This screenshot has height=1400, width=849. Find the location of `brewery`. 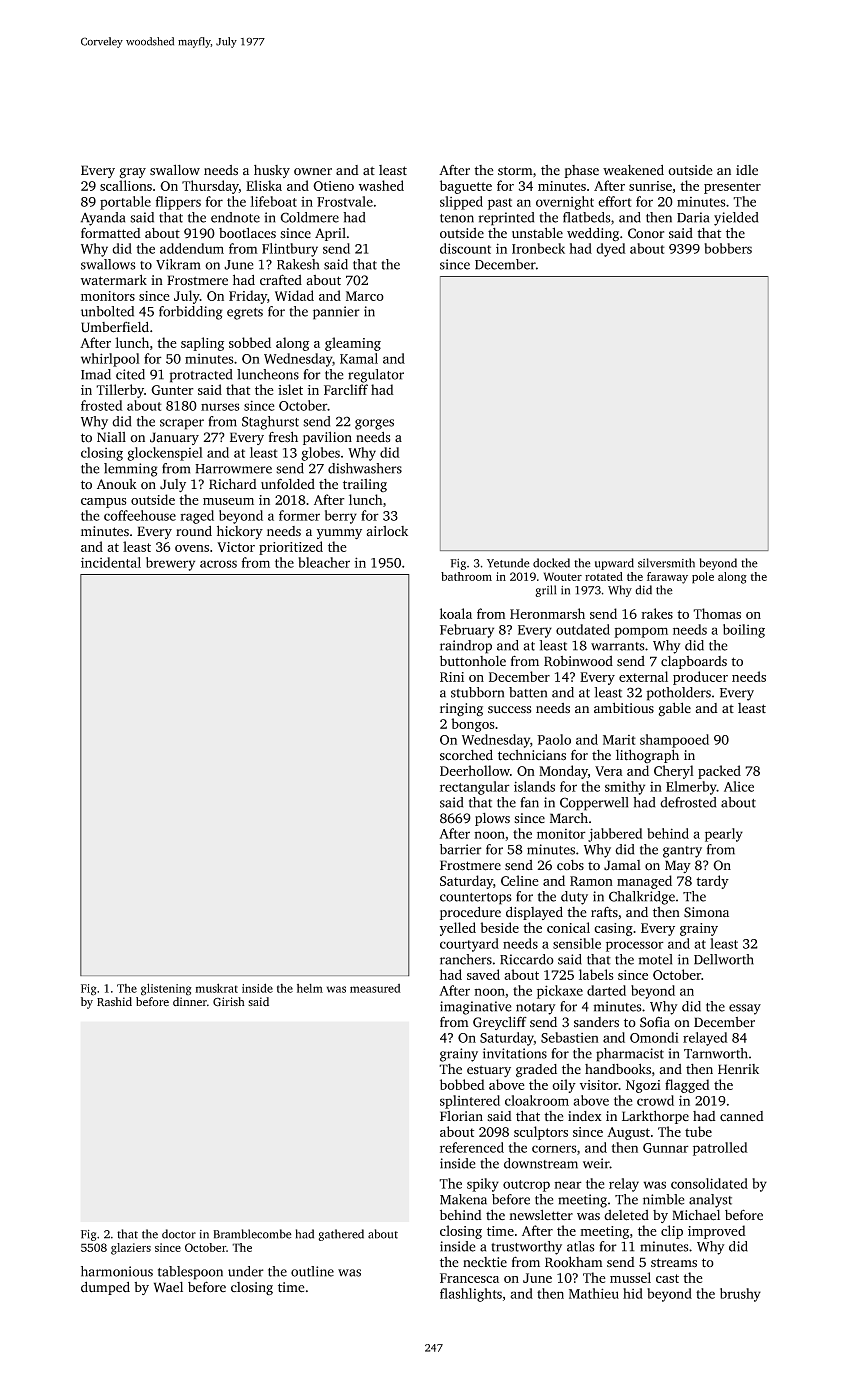

brewery is located at coordinates (170, 564).
